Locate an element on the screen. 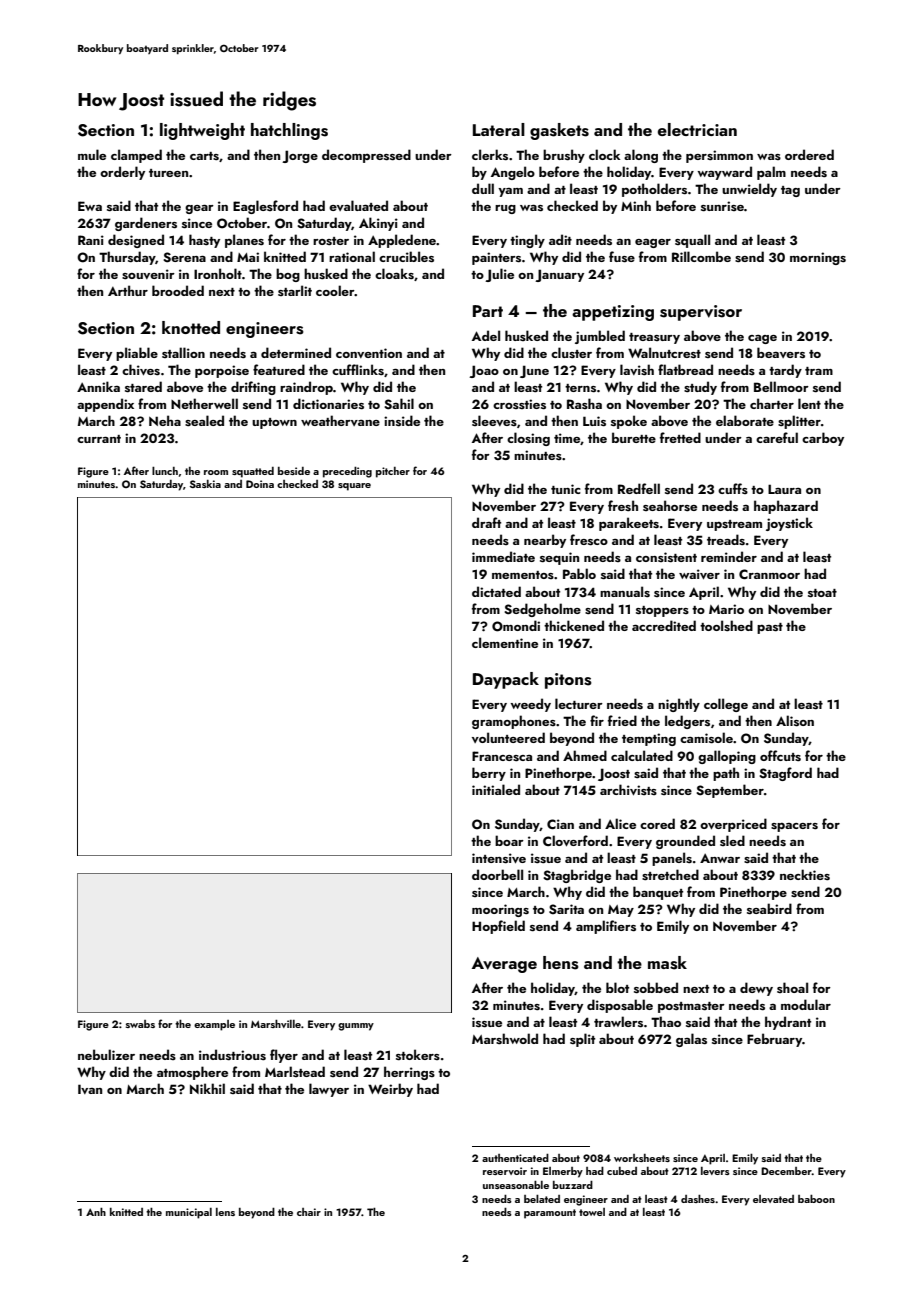 The height and width of the screenshot is (1308, 924). mornings is located at coordinates (818, 258).
